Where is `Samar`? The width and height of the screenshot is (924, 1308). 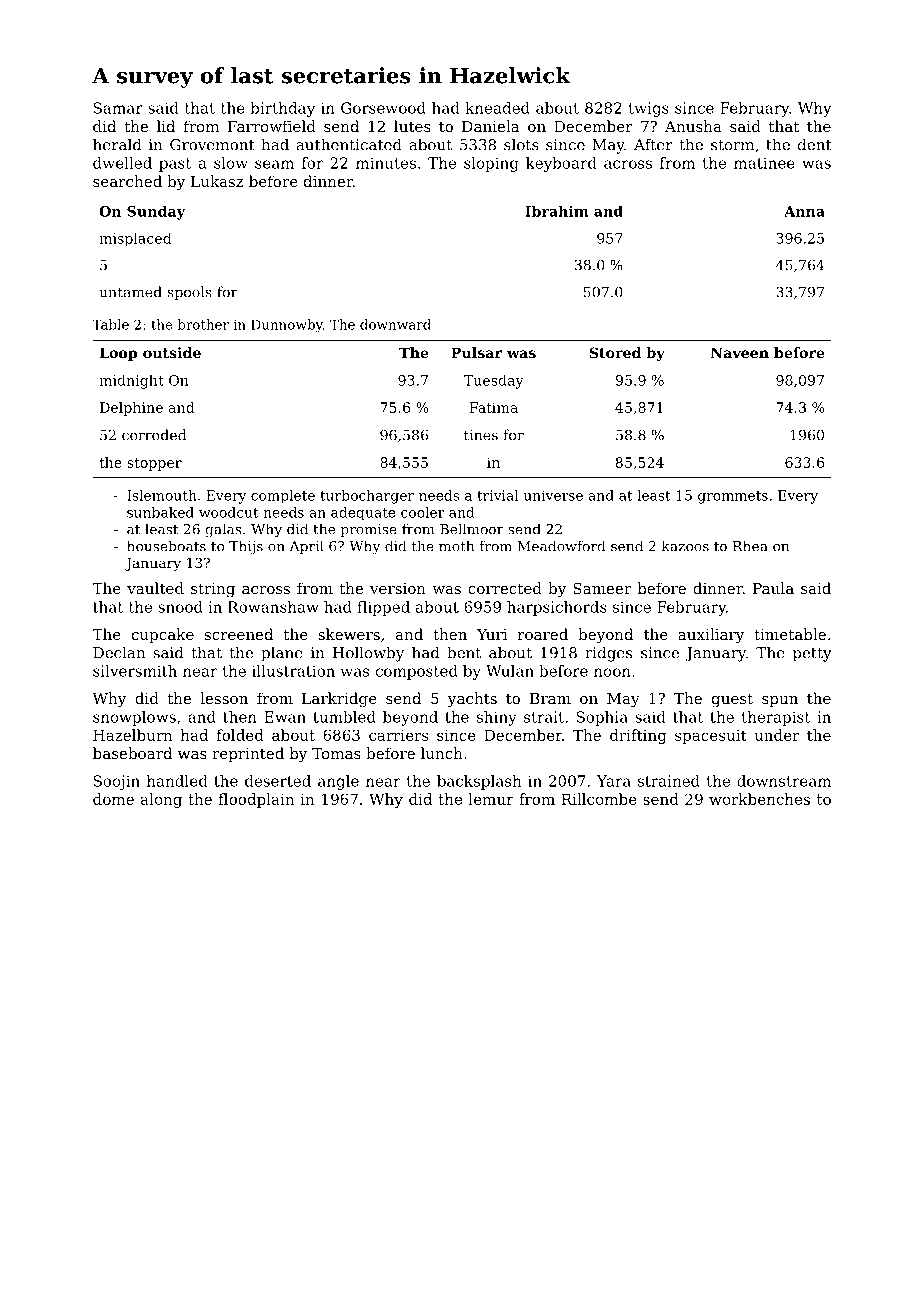 Samar is located at coordinates (118, 108).
